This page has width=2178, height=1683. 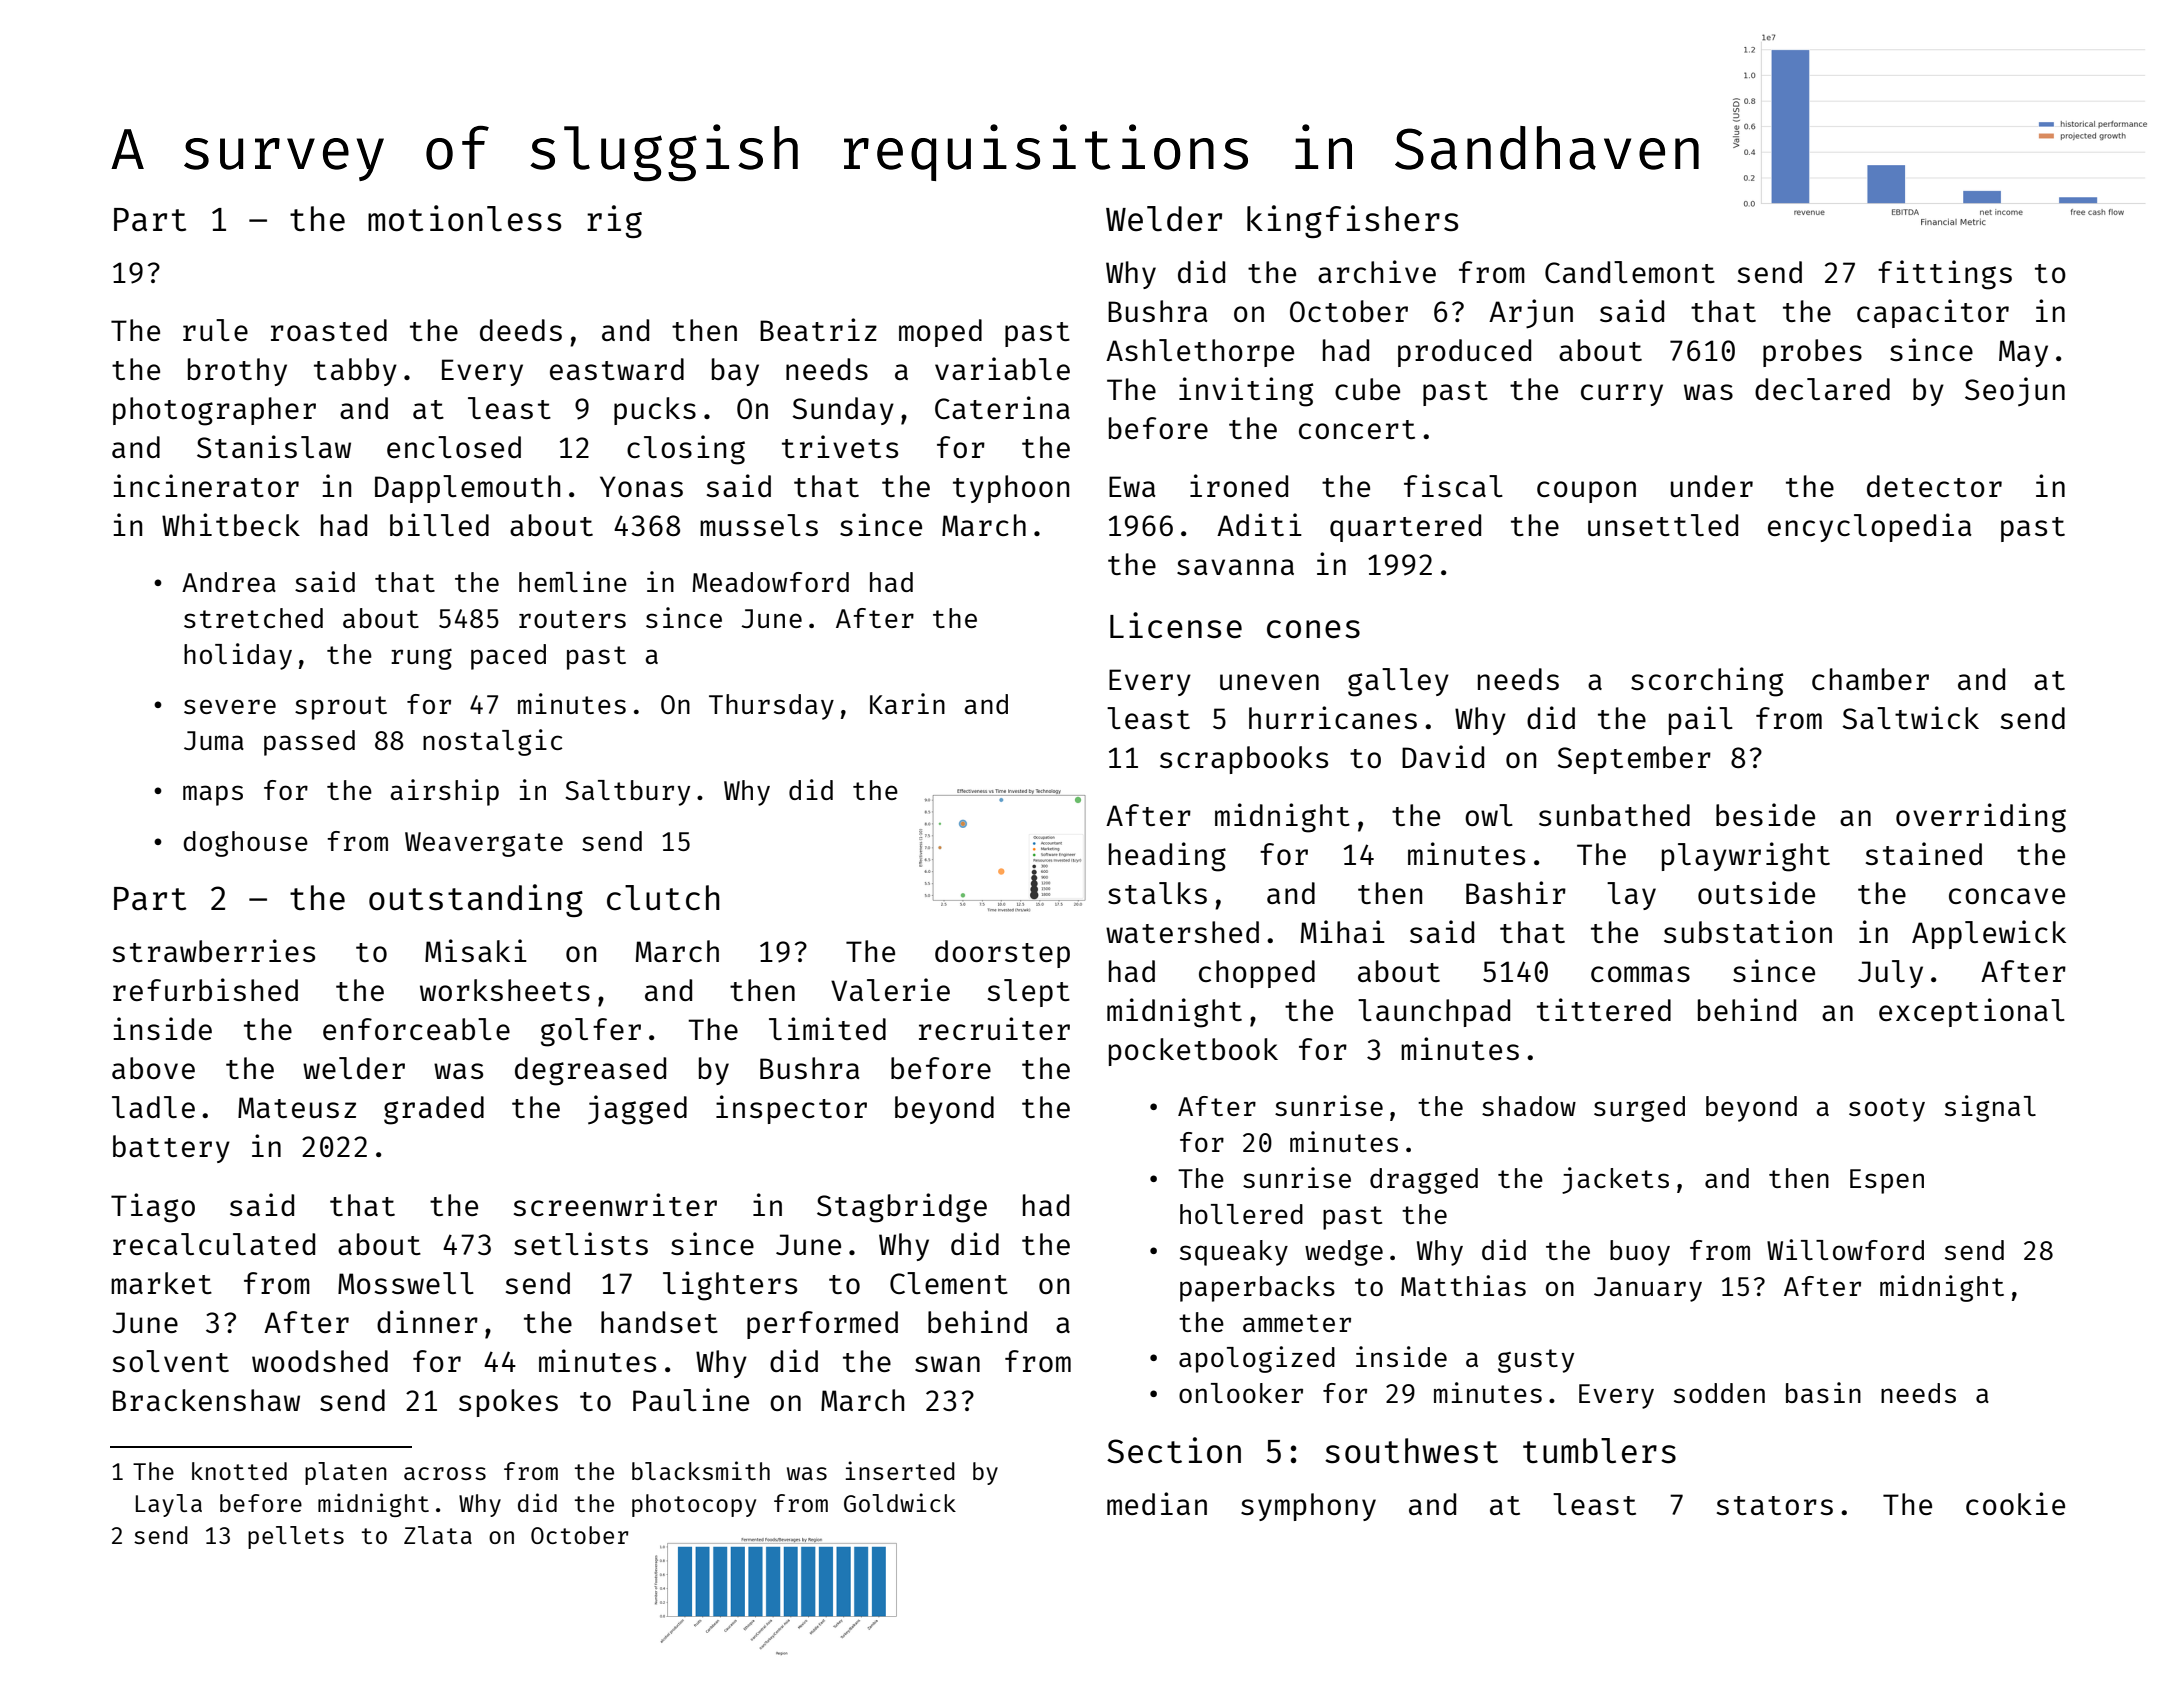 What do you see at coordinates (464, 218) in the page?
I see `motionless` at bounding box center [464, 218].
